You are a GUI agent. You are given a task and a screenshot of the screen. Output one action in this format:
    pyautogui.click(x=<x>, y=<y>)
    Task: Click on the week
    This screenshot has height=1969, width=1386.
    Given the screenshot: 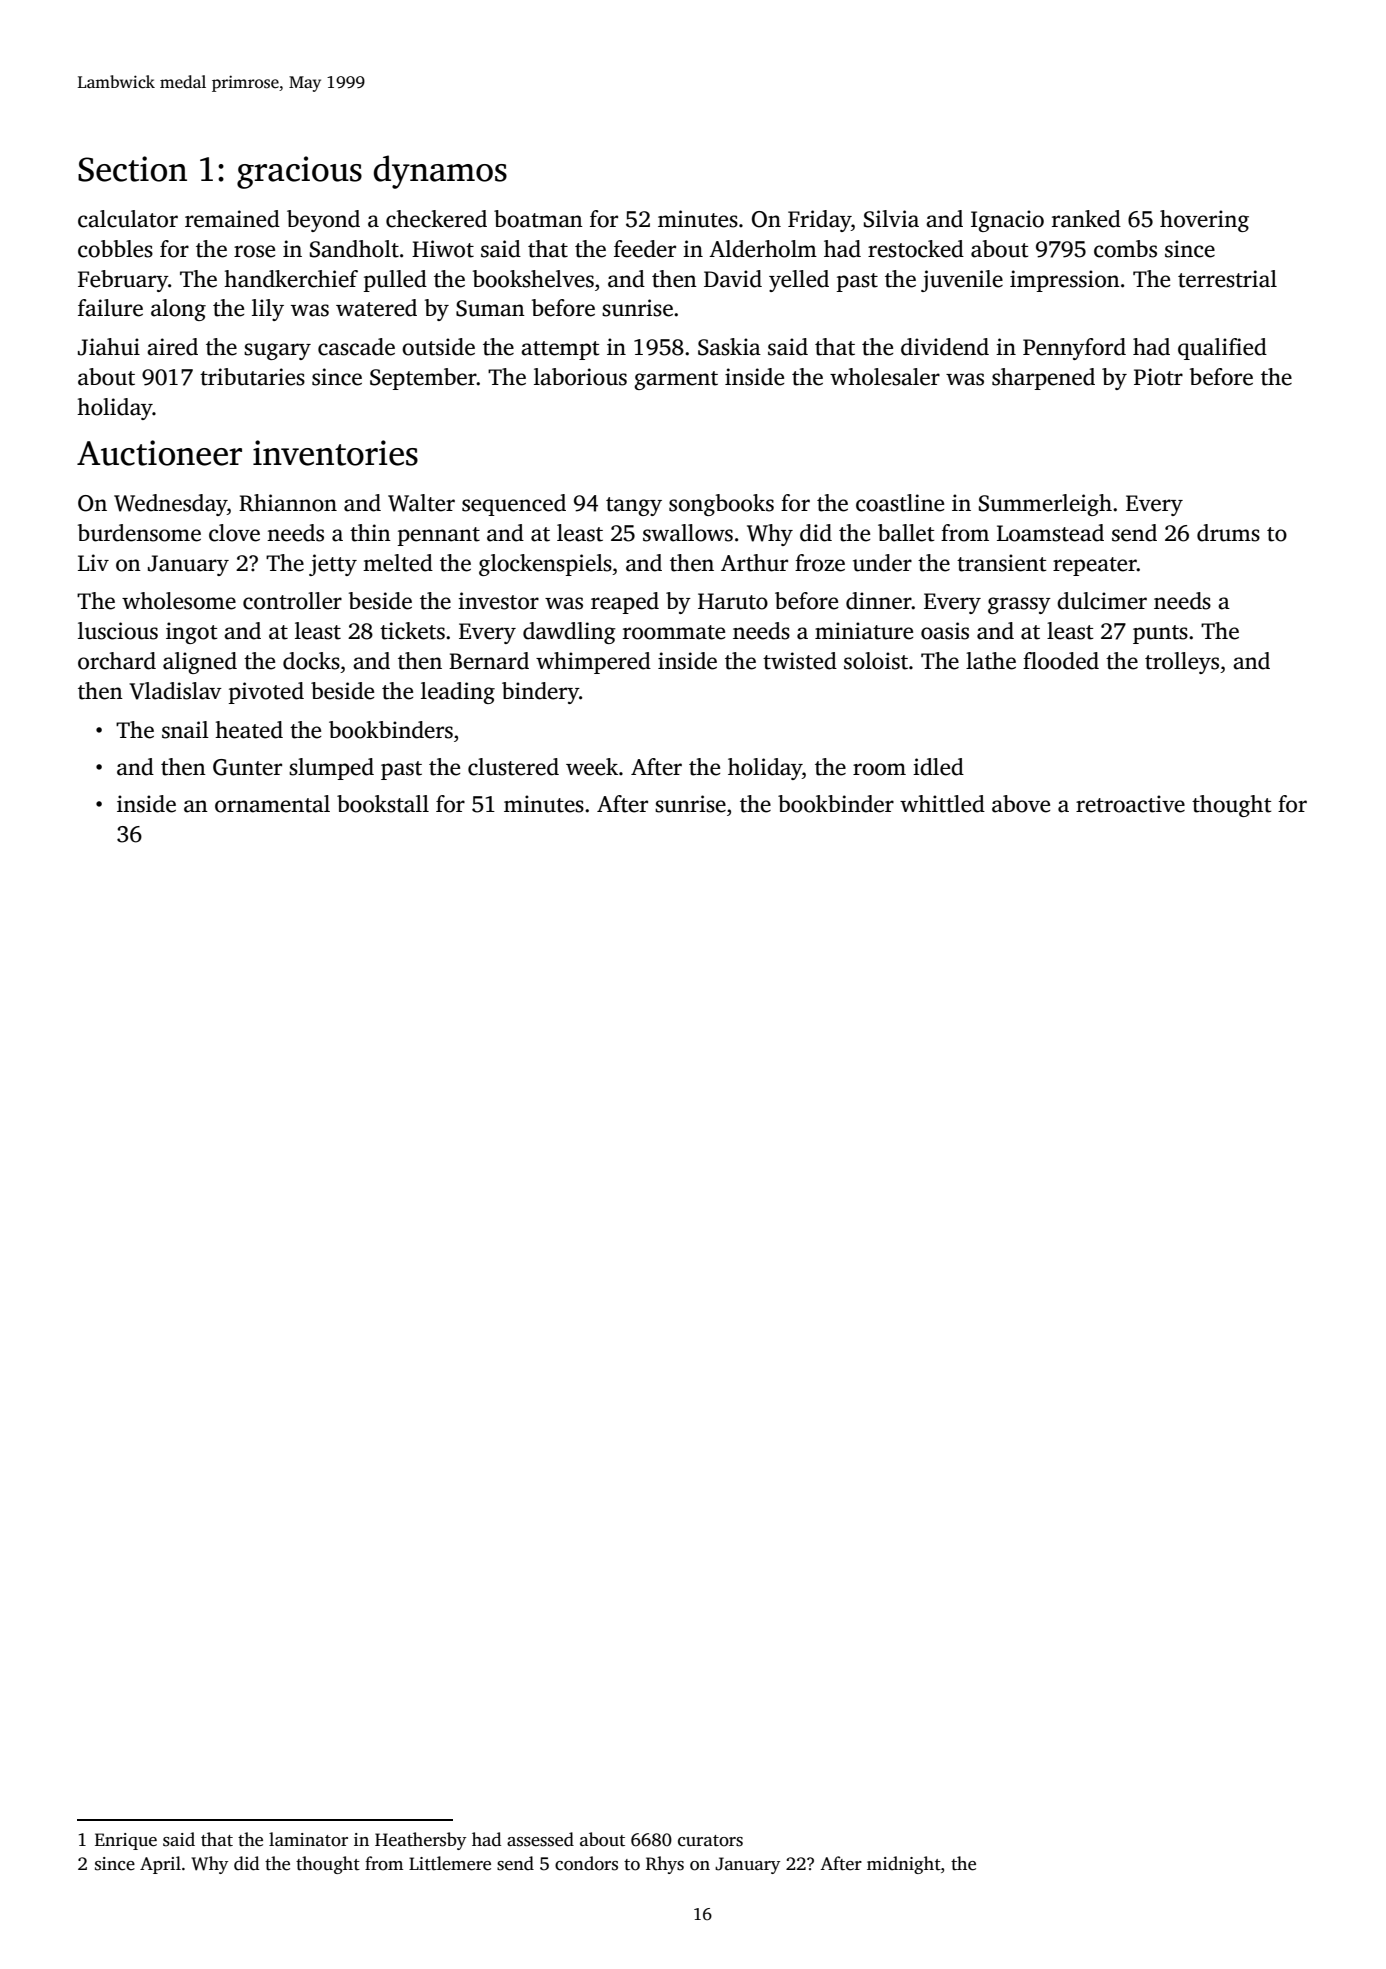 What is the action you would take?
    pyautogui.click(x=592, y=767)
